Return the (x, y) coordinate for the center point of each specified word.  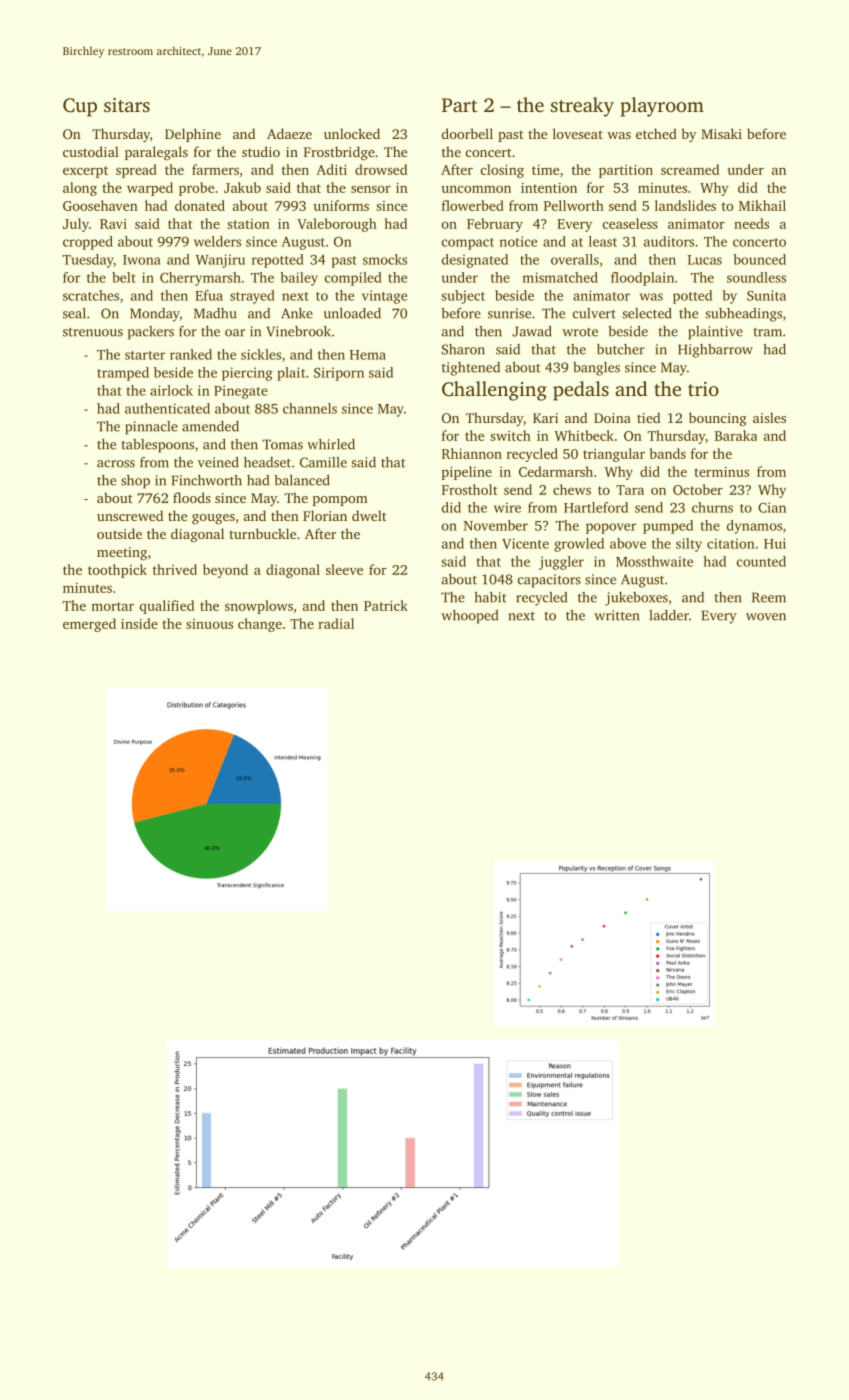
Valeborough (337, 225)
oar (235, 333)
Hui (775, 543)
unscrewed (130, 515)
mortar (112, 606)
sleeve (344, 569)
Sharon (463, 349)
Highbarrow (715, 351)
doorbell (467, 133)
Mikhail (762, 205)
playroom (662, 107)
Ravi (113, 224)
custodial (91, 151)
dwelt (369, 515)
